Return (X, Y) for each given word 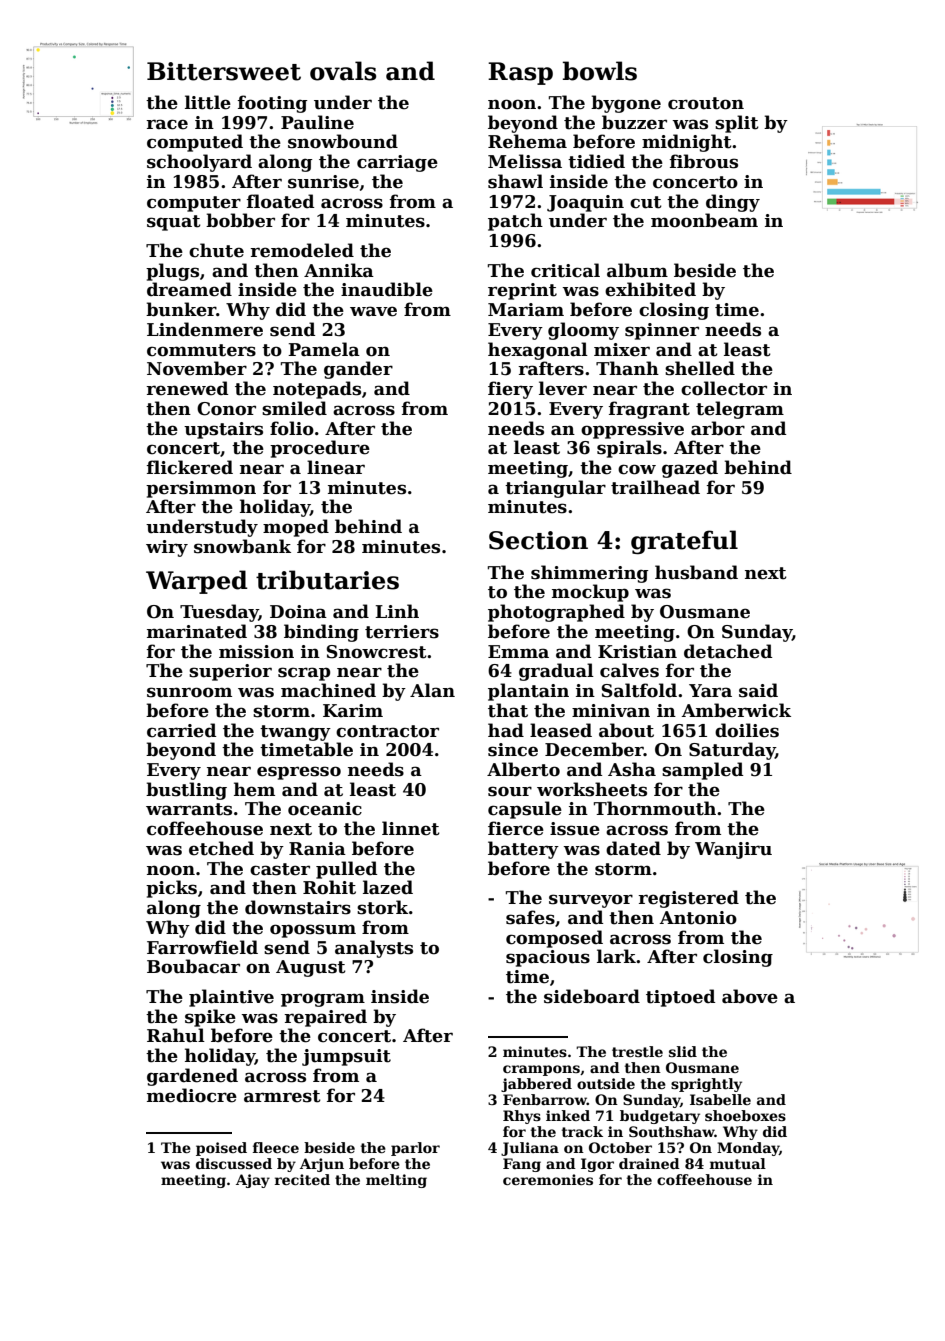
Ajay (253, 1181)
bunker (181, 309)
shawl (515, 181)
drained (649, 1163)
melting (396, 1181)
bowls (600, 71)
